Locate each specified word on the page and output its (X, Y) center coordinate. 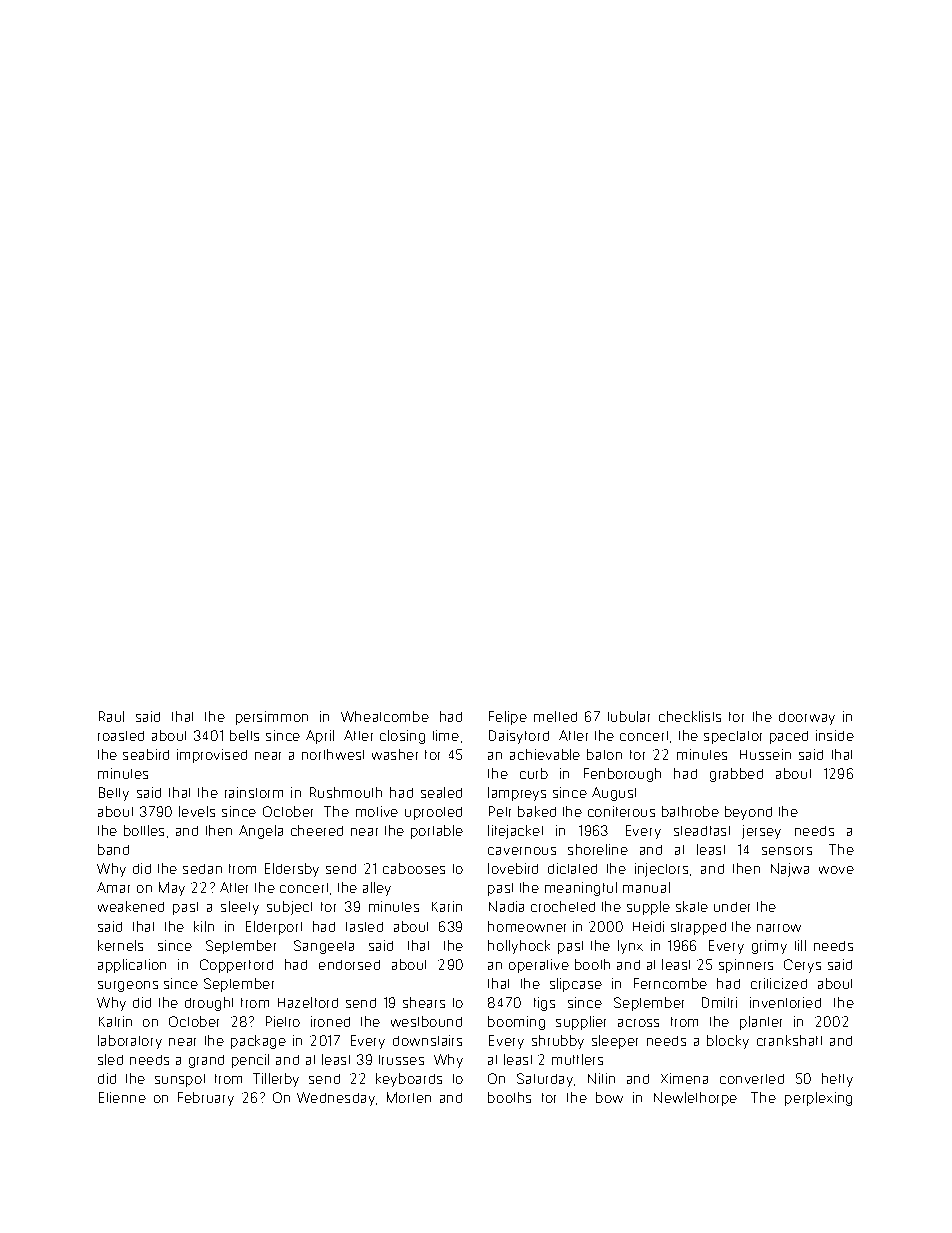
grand (206, 1061)
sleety (240, 908)
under (732, 907)
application (132, 966)
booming (516, 1023)
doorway (807, 718)
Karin (447, 906)
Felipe (508, 718)
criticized (779, 983)
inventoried (785, 1002)
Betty (114, 794)
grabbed (736, 775)
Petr (500, 811)
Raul (111, 716)
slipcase (576, 985)
